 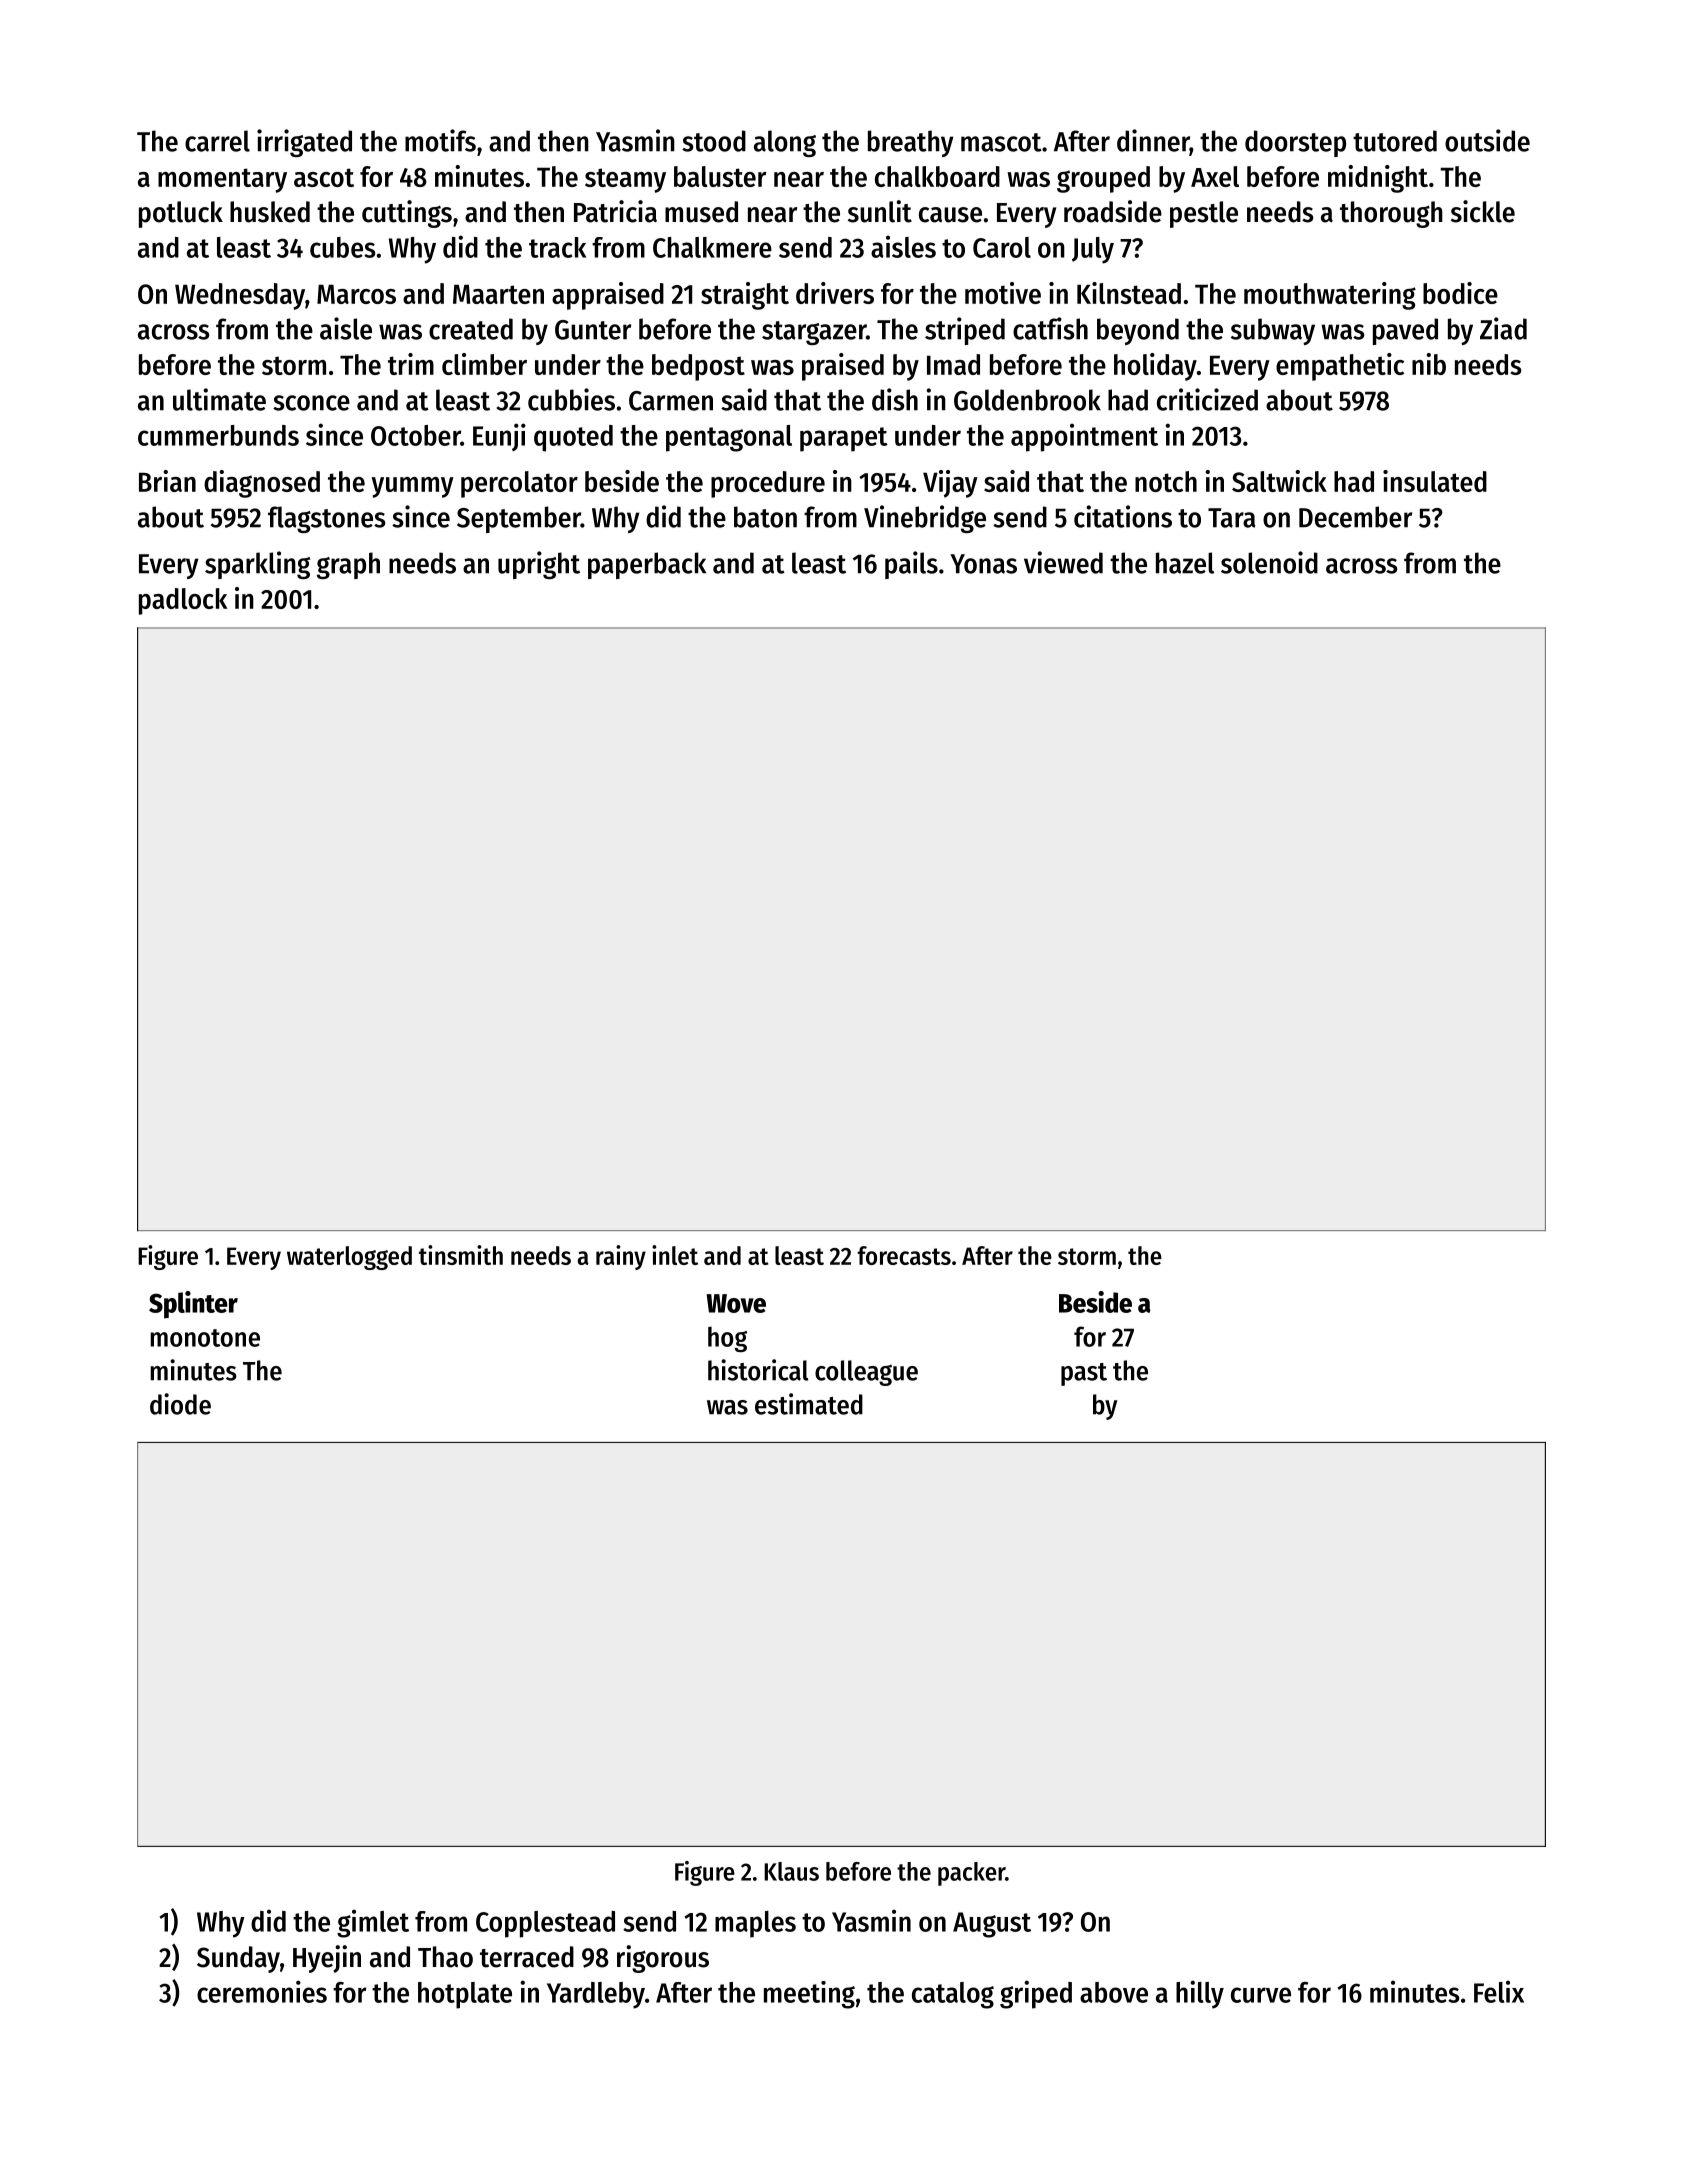 What do you see at coordinates (809, 1404) in the screenshot?
I see `estimated` at bounding box center [809, 1404].
